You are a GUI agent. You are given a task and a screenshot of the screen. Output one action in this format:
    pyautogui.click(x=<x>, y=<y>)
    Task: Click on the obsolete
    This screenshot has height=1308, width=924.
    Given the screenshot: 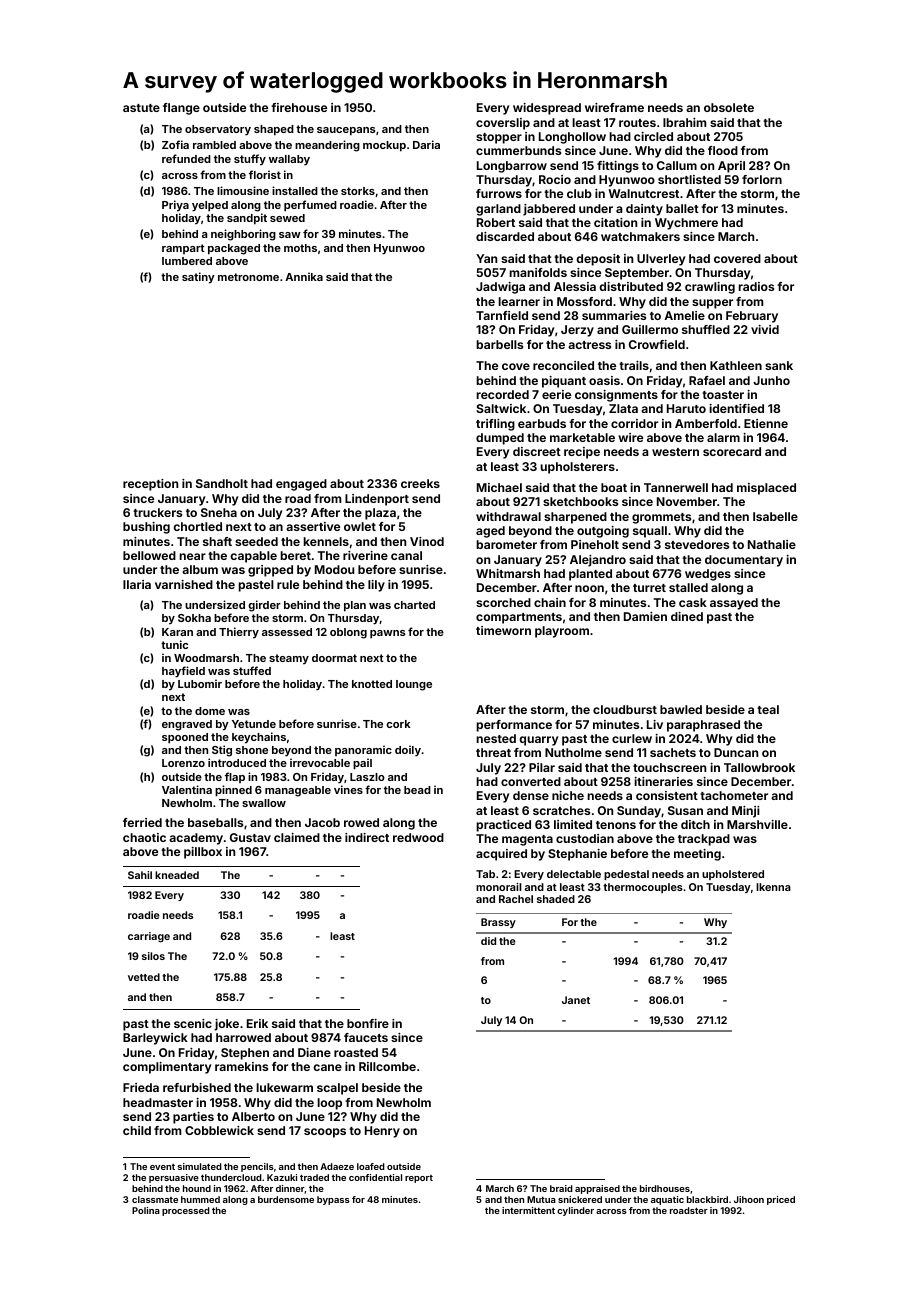 What is the action you would take?
    pyautogui.click(x=729, y=107)
